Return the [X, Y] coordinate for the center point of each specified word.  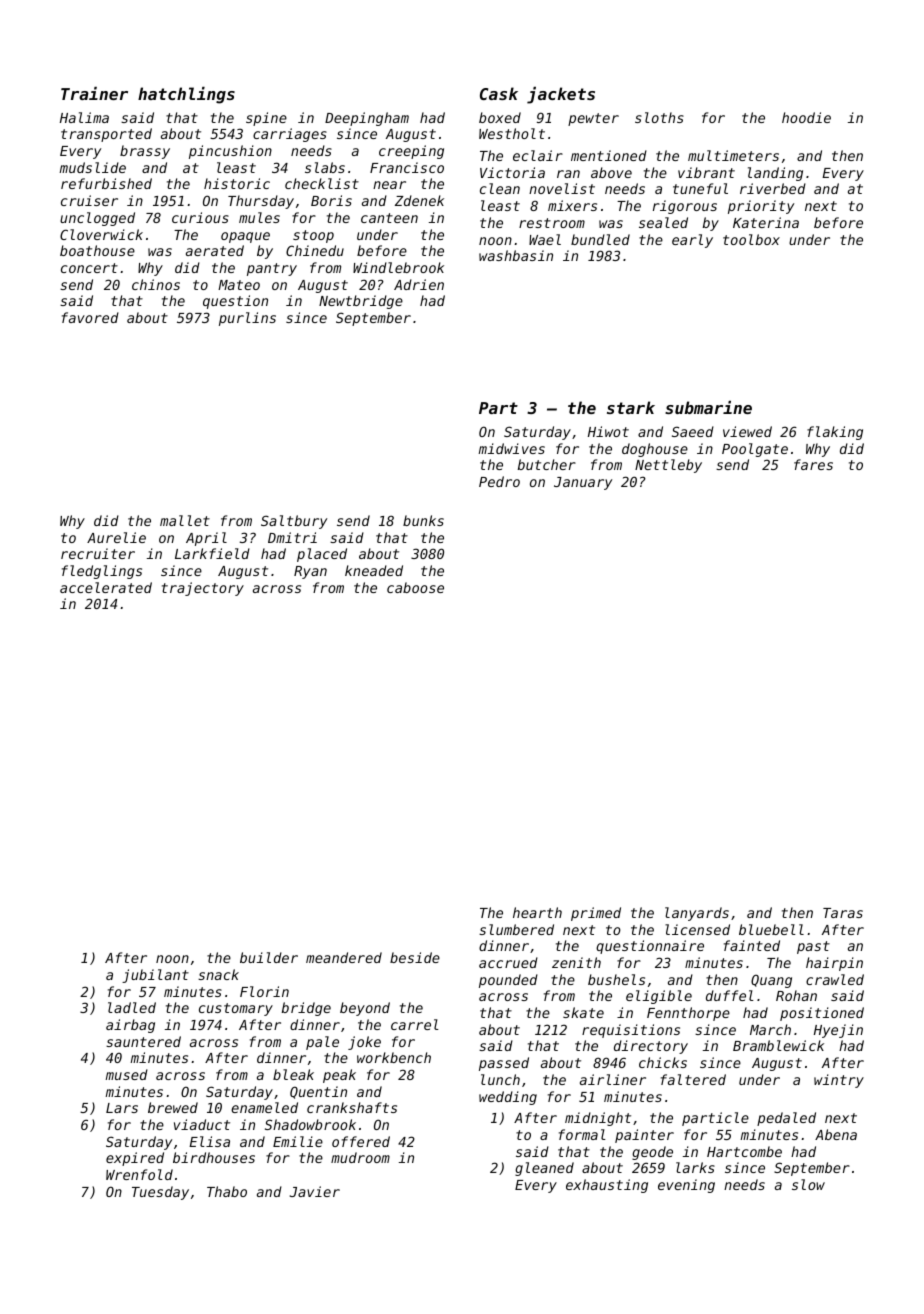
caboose [415, 587]
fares [813, 464]
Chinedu [315, 250]
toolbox [751, 239]
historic [237, 183]
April [206, 539]
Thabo [227, 1191]
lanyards [697, 914]
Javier [315, 1191]
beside [415, 957]
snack [218, 974]
